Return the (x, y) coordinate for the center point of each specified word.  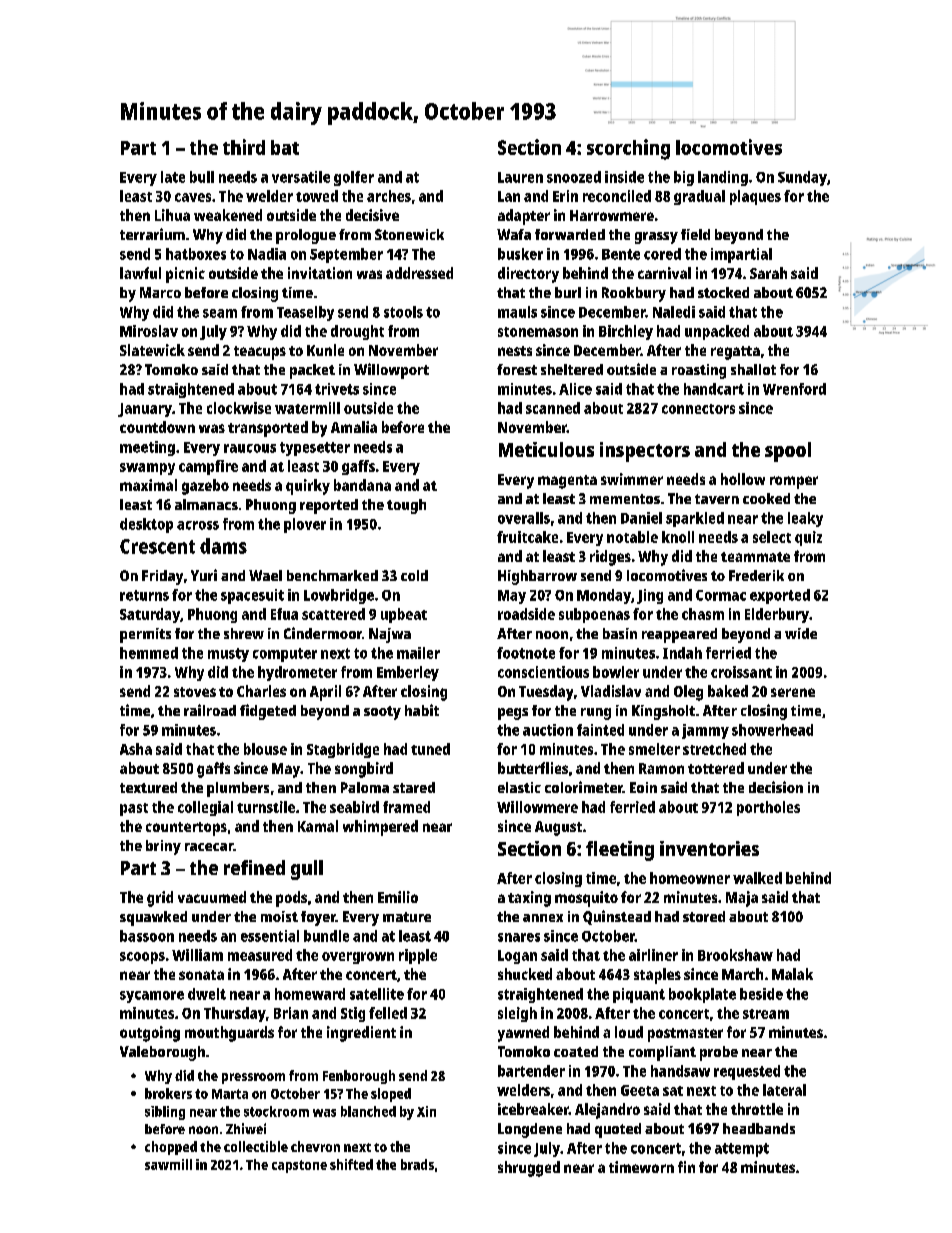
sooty (382, 713)
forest (517, 369)
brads (417, 1164)
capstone (299, 1166)
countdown (157, 427)
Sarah (768, 273)
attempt (742, 1150)
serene (793, 692)
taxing (529, 899)
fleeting (620, 851)
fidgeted (268, 712)
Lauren (520, 177)
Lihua (172, 215)
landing (723, 178)
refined (254, 867)
